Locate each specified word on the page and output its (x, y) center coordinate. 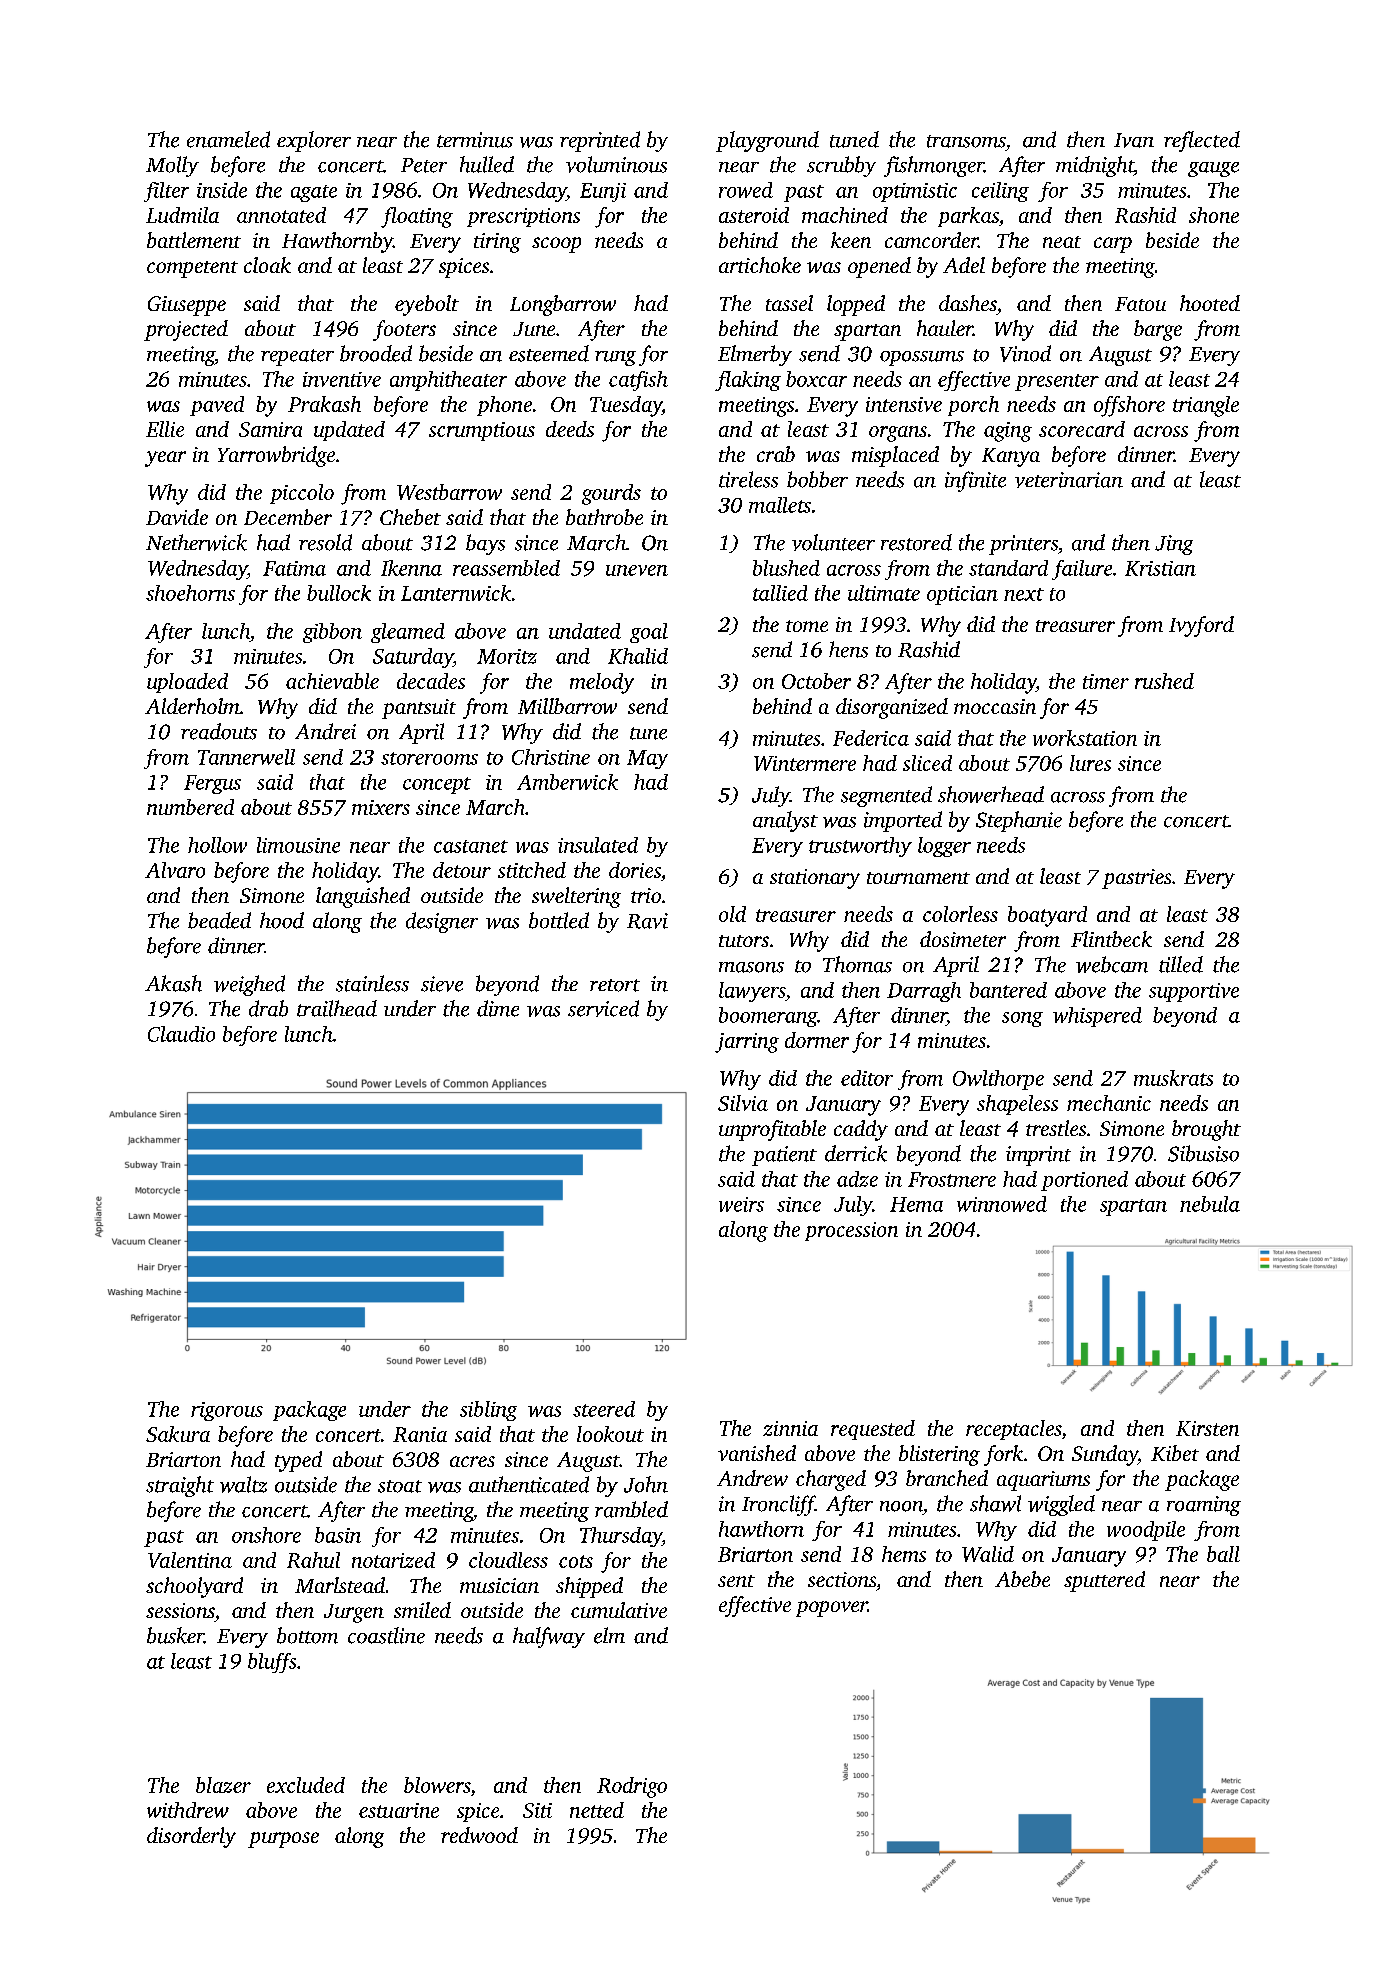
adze (857, 1179)
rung (615, 358)
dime (498, 1008)
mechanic (1109, 1103)
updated (349, 431)
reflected (1202, 141)
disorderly (191, 1837)
